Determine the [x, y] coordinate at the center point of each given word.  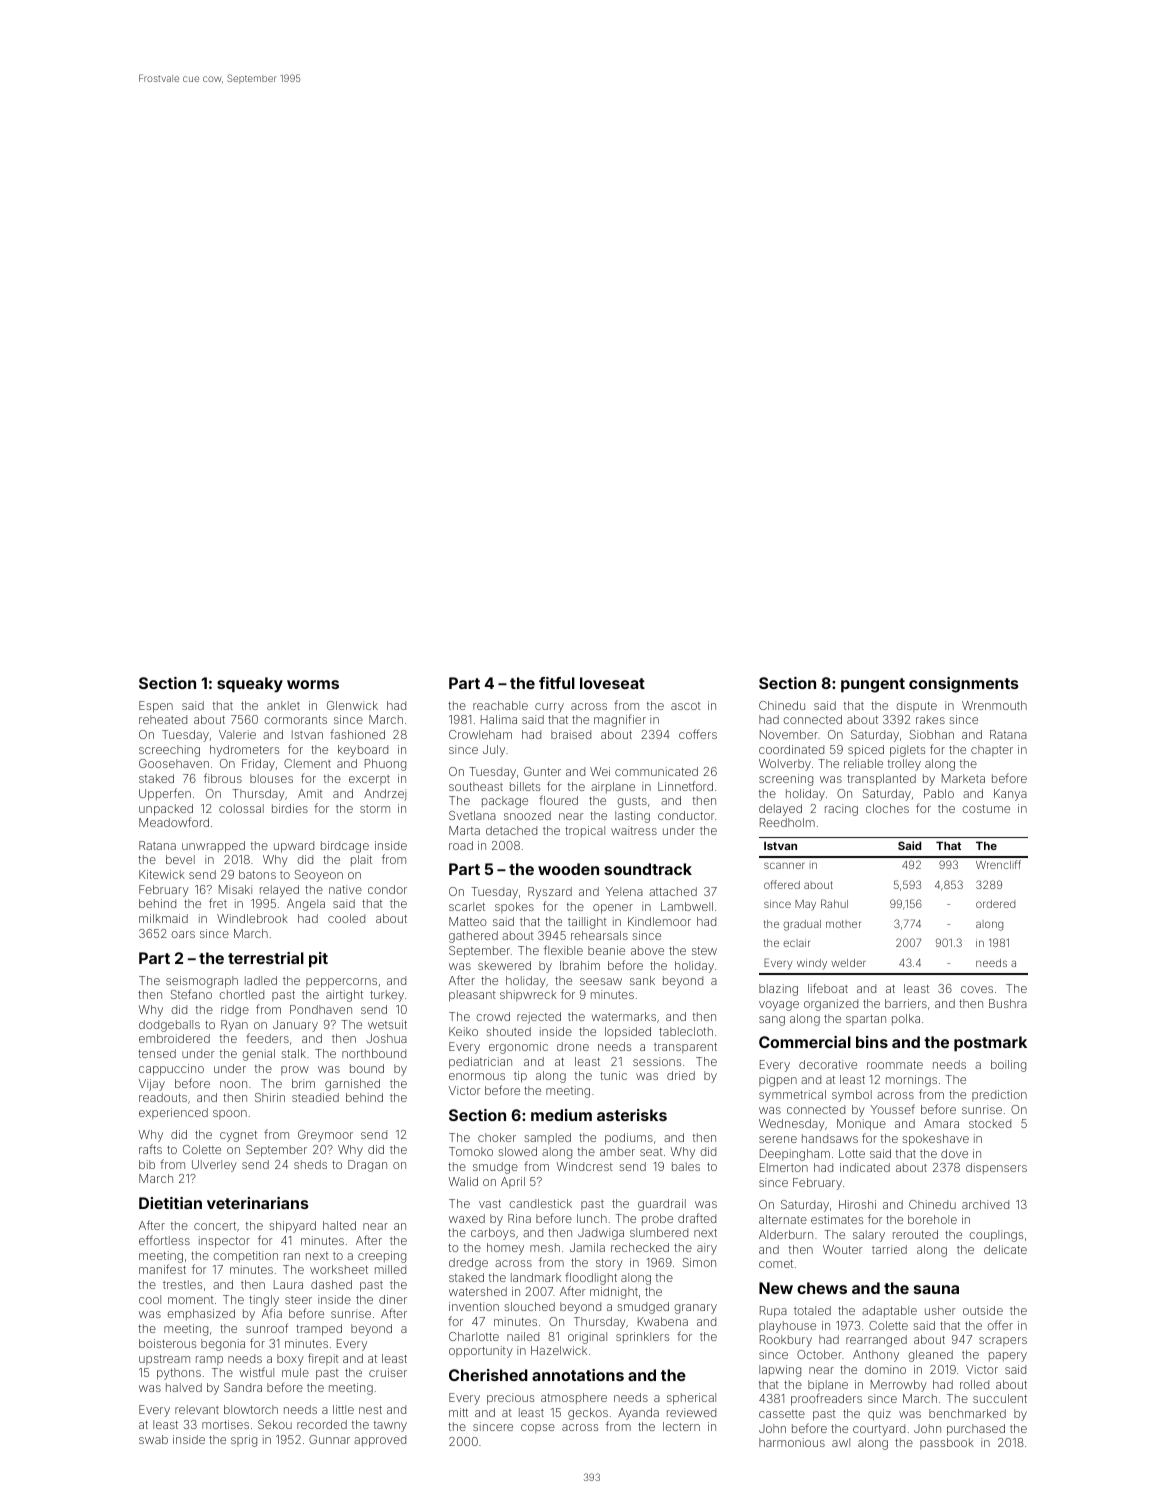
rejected [539, 1018]
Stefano [191, 994]
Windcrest [585, 1166]
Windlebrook [252, 918]
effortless [164, 1240]
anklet [283, 705]
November [789, 734]
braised [571, 734]
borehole [932, 1219]
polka [906, 1019]
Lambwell [687, 906]
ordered [995, 904]
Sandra [243, 1387]
